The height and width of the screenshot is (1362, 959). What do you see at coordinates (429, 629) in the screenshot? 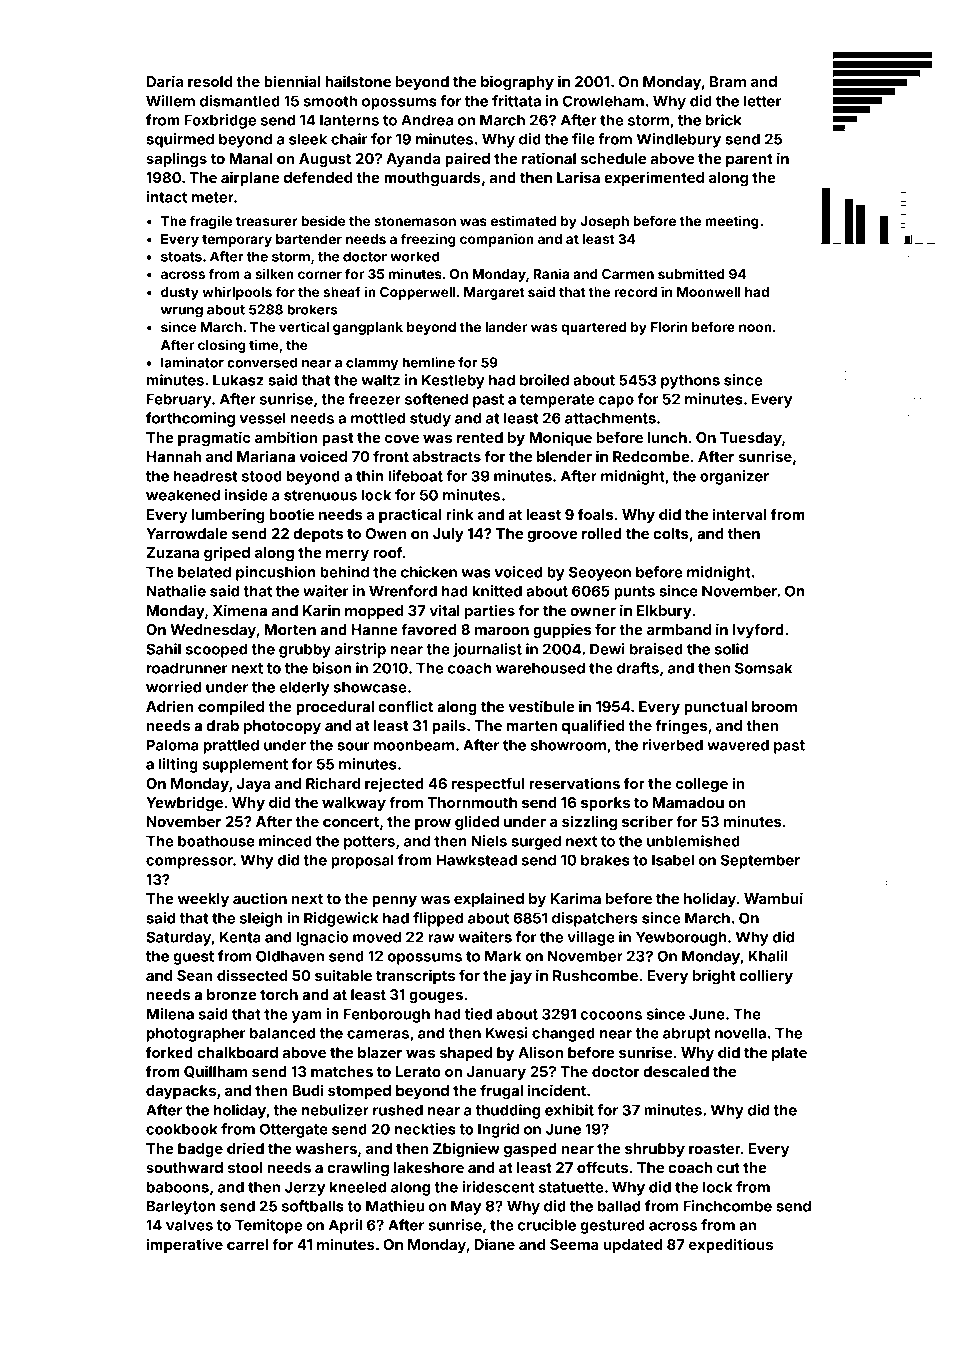
I see `favored` at bounding box center [429, 629].
